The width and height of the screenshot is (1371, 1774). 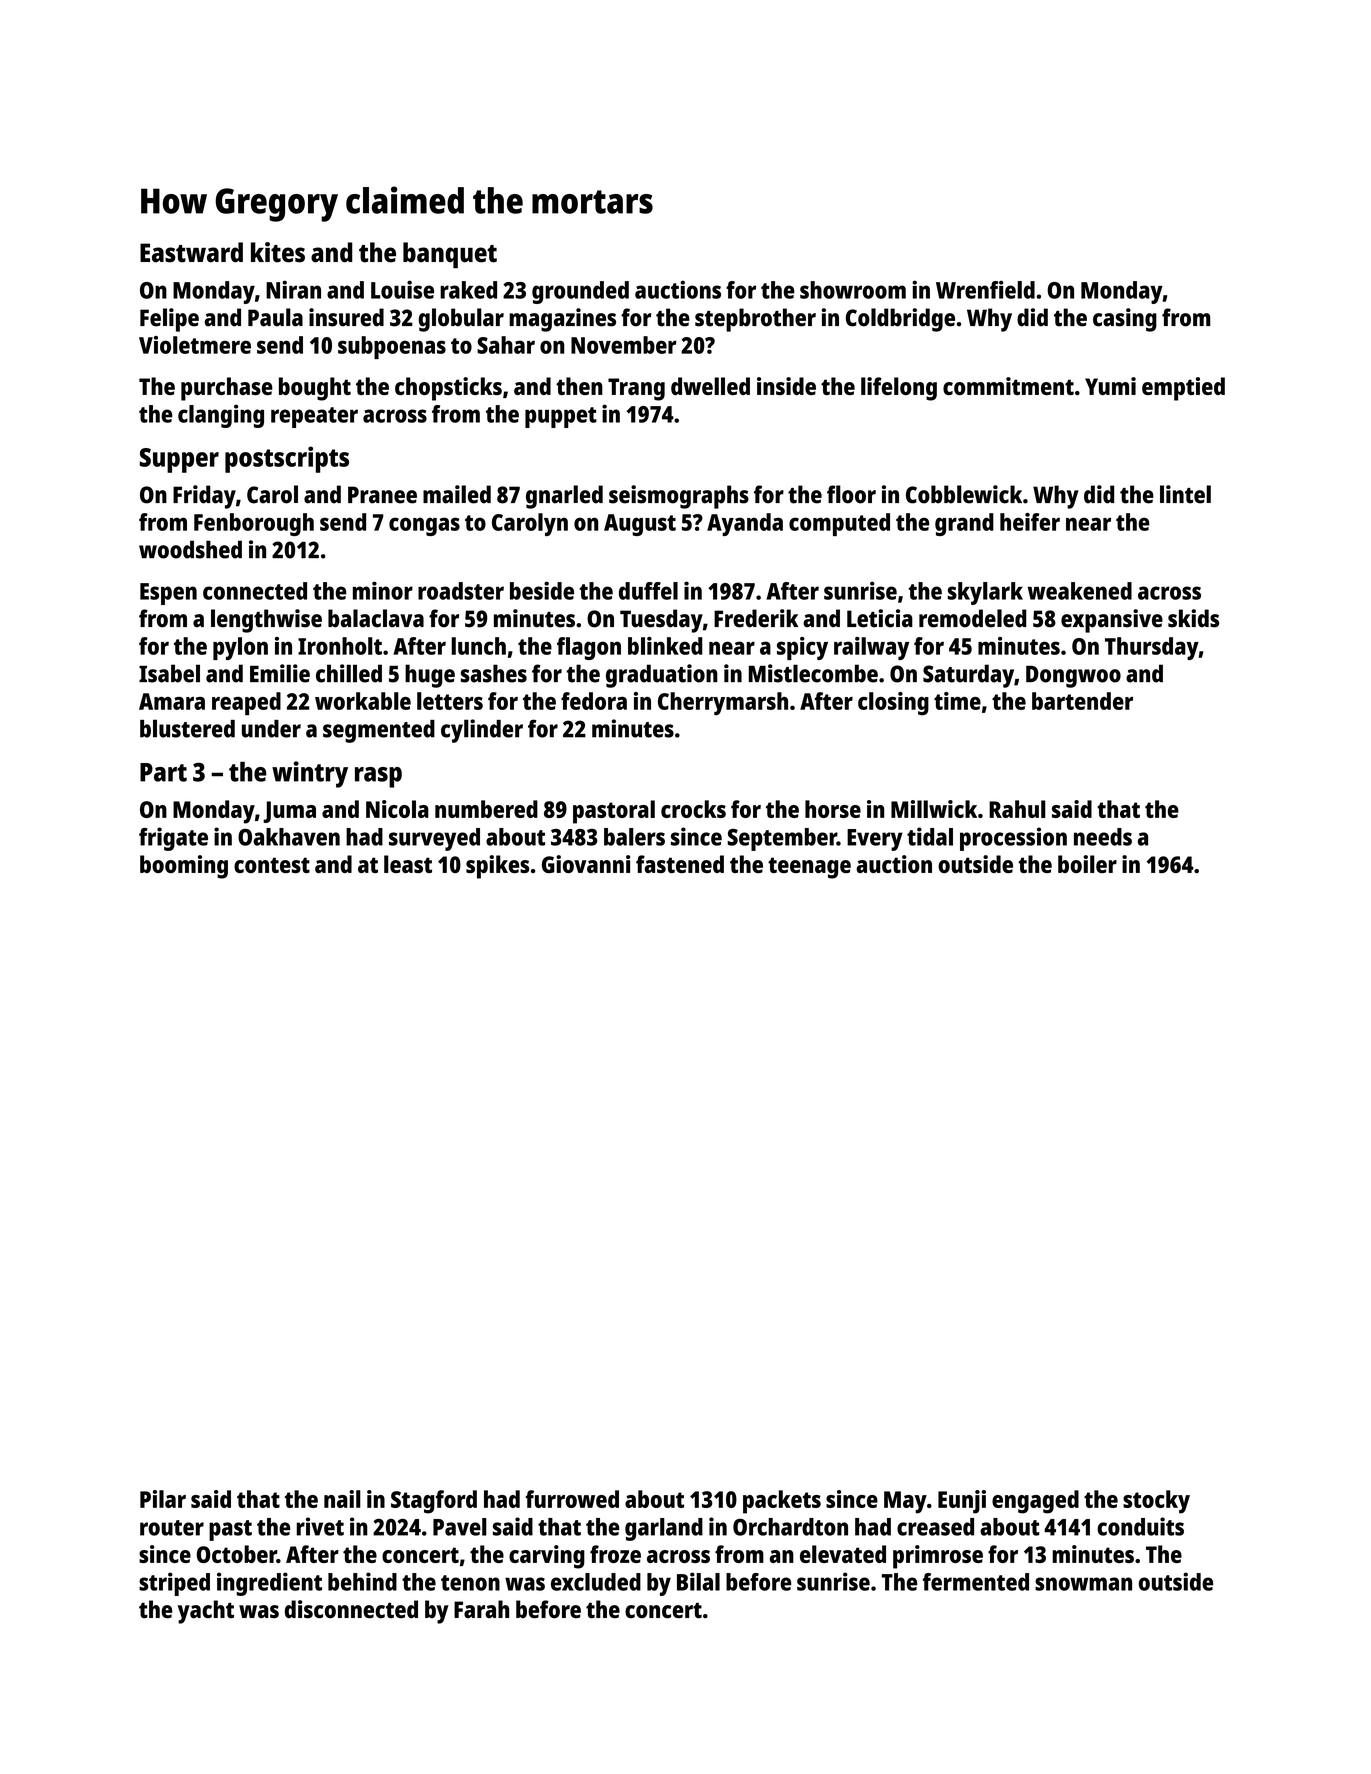 I want to click on Eastward, so click(x=191, y=252).
